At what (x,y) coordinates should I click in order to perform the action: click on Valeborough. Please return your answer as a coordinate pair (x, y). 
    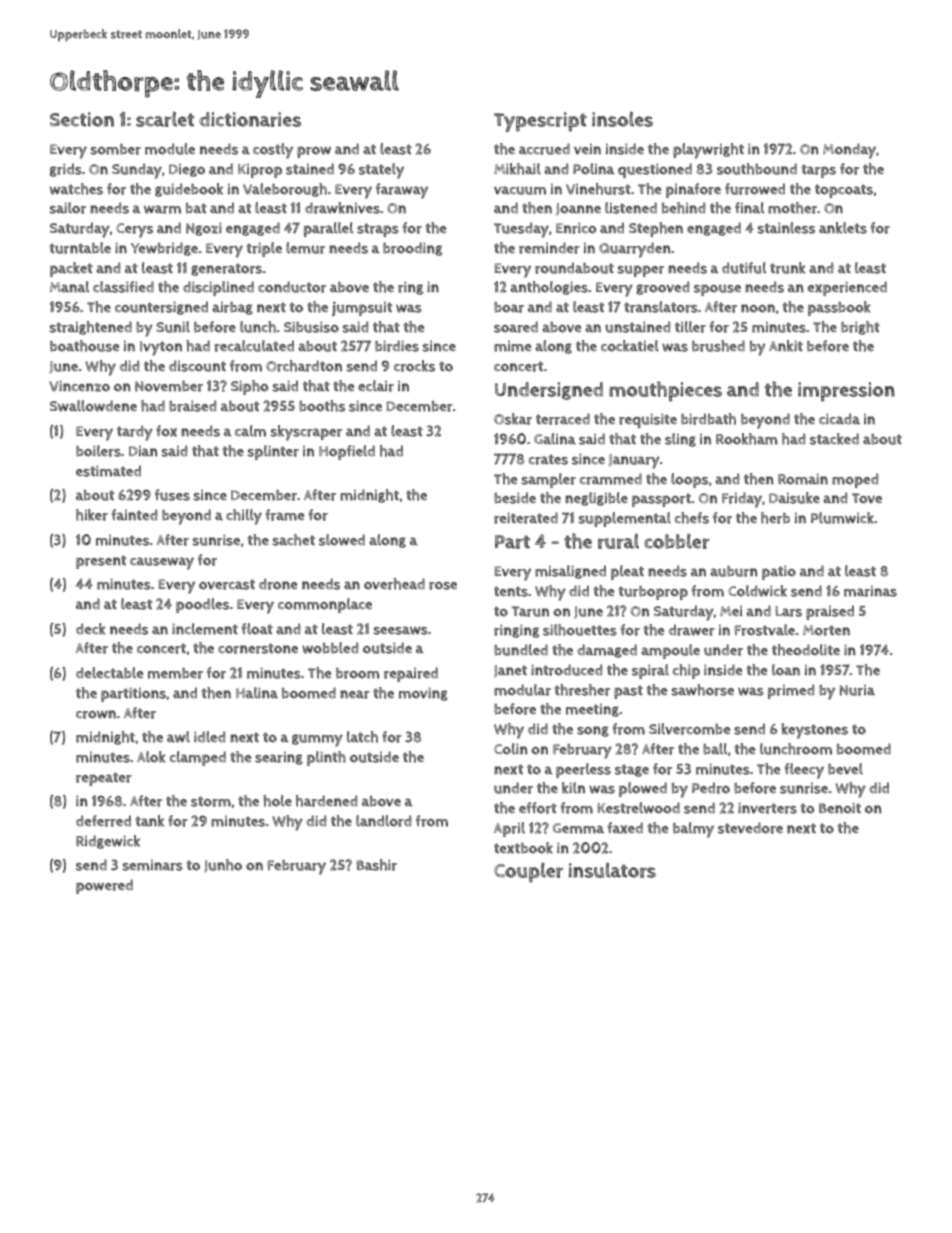
    Looking at the image, I should click on (285, 190).
